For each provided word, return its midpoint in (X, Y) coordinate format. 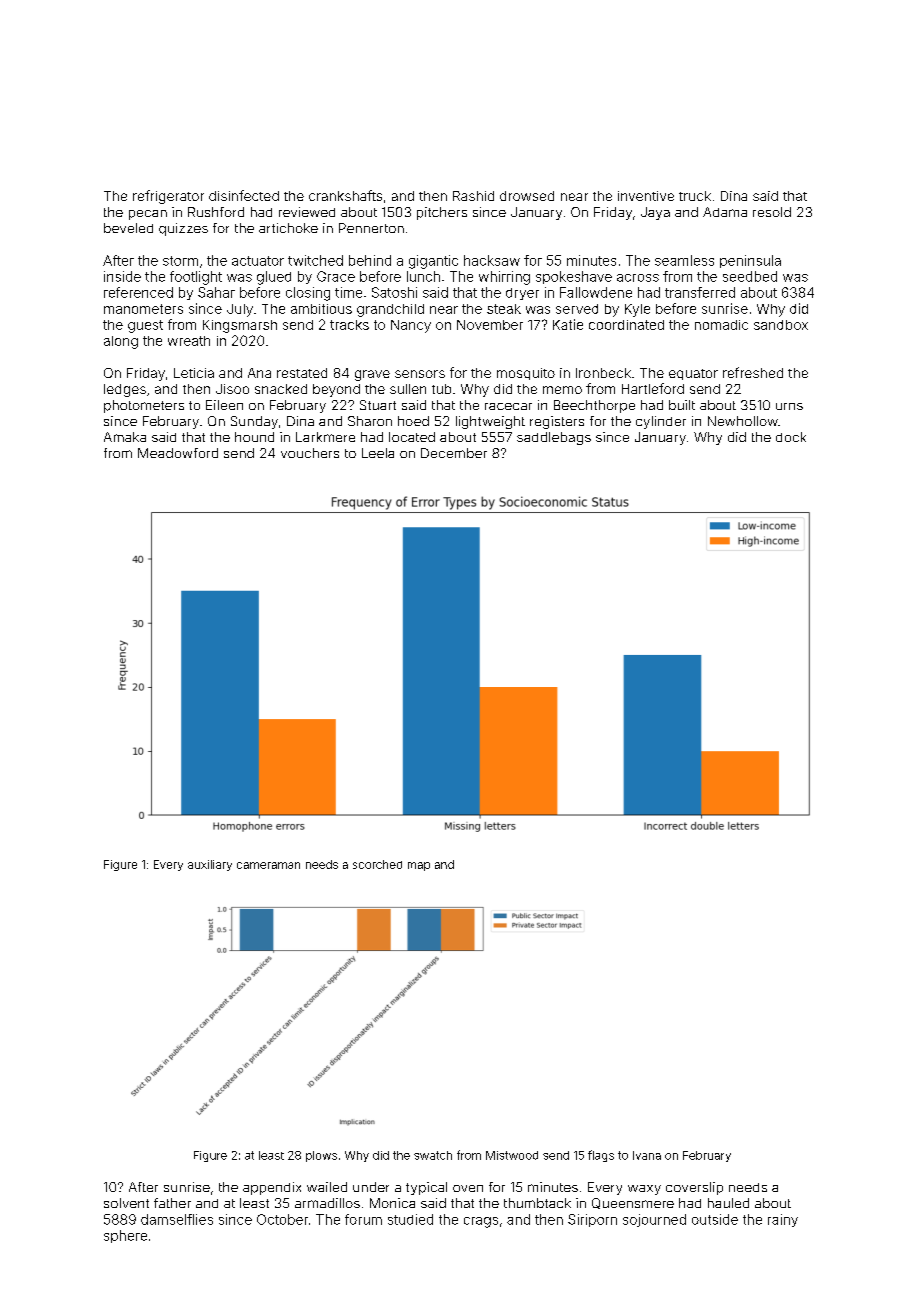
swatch (433, 1155)
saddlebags (554, 438)
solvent (126, 1203)
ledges (125, 390)
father (172, 1203)
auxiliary (210, 865)
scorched (377, 864)
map (419, 866)
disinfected (244, 195)
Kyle (637, 310)
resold (772, 212)
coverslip (694, 1188)
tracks (349, 325)
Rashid (473, 196)
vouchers (310, 453)
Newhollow (743, 421)
